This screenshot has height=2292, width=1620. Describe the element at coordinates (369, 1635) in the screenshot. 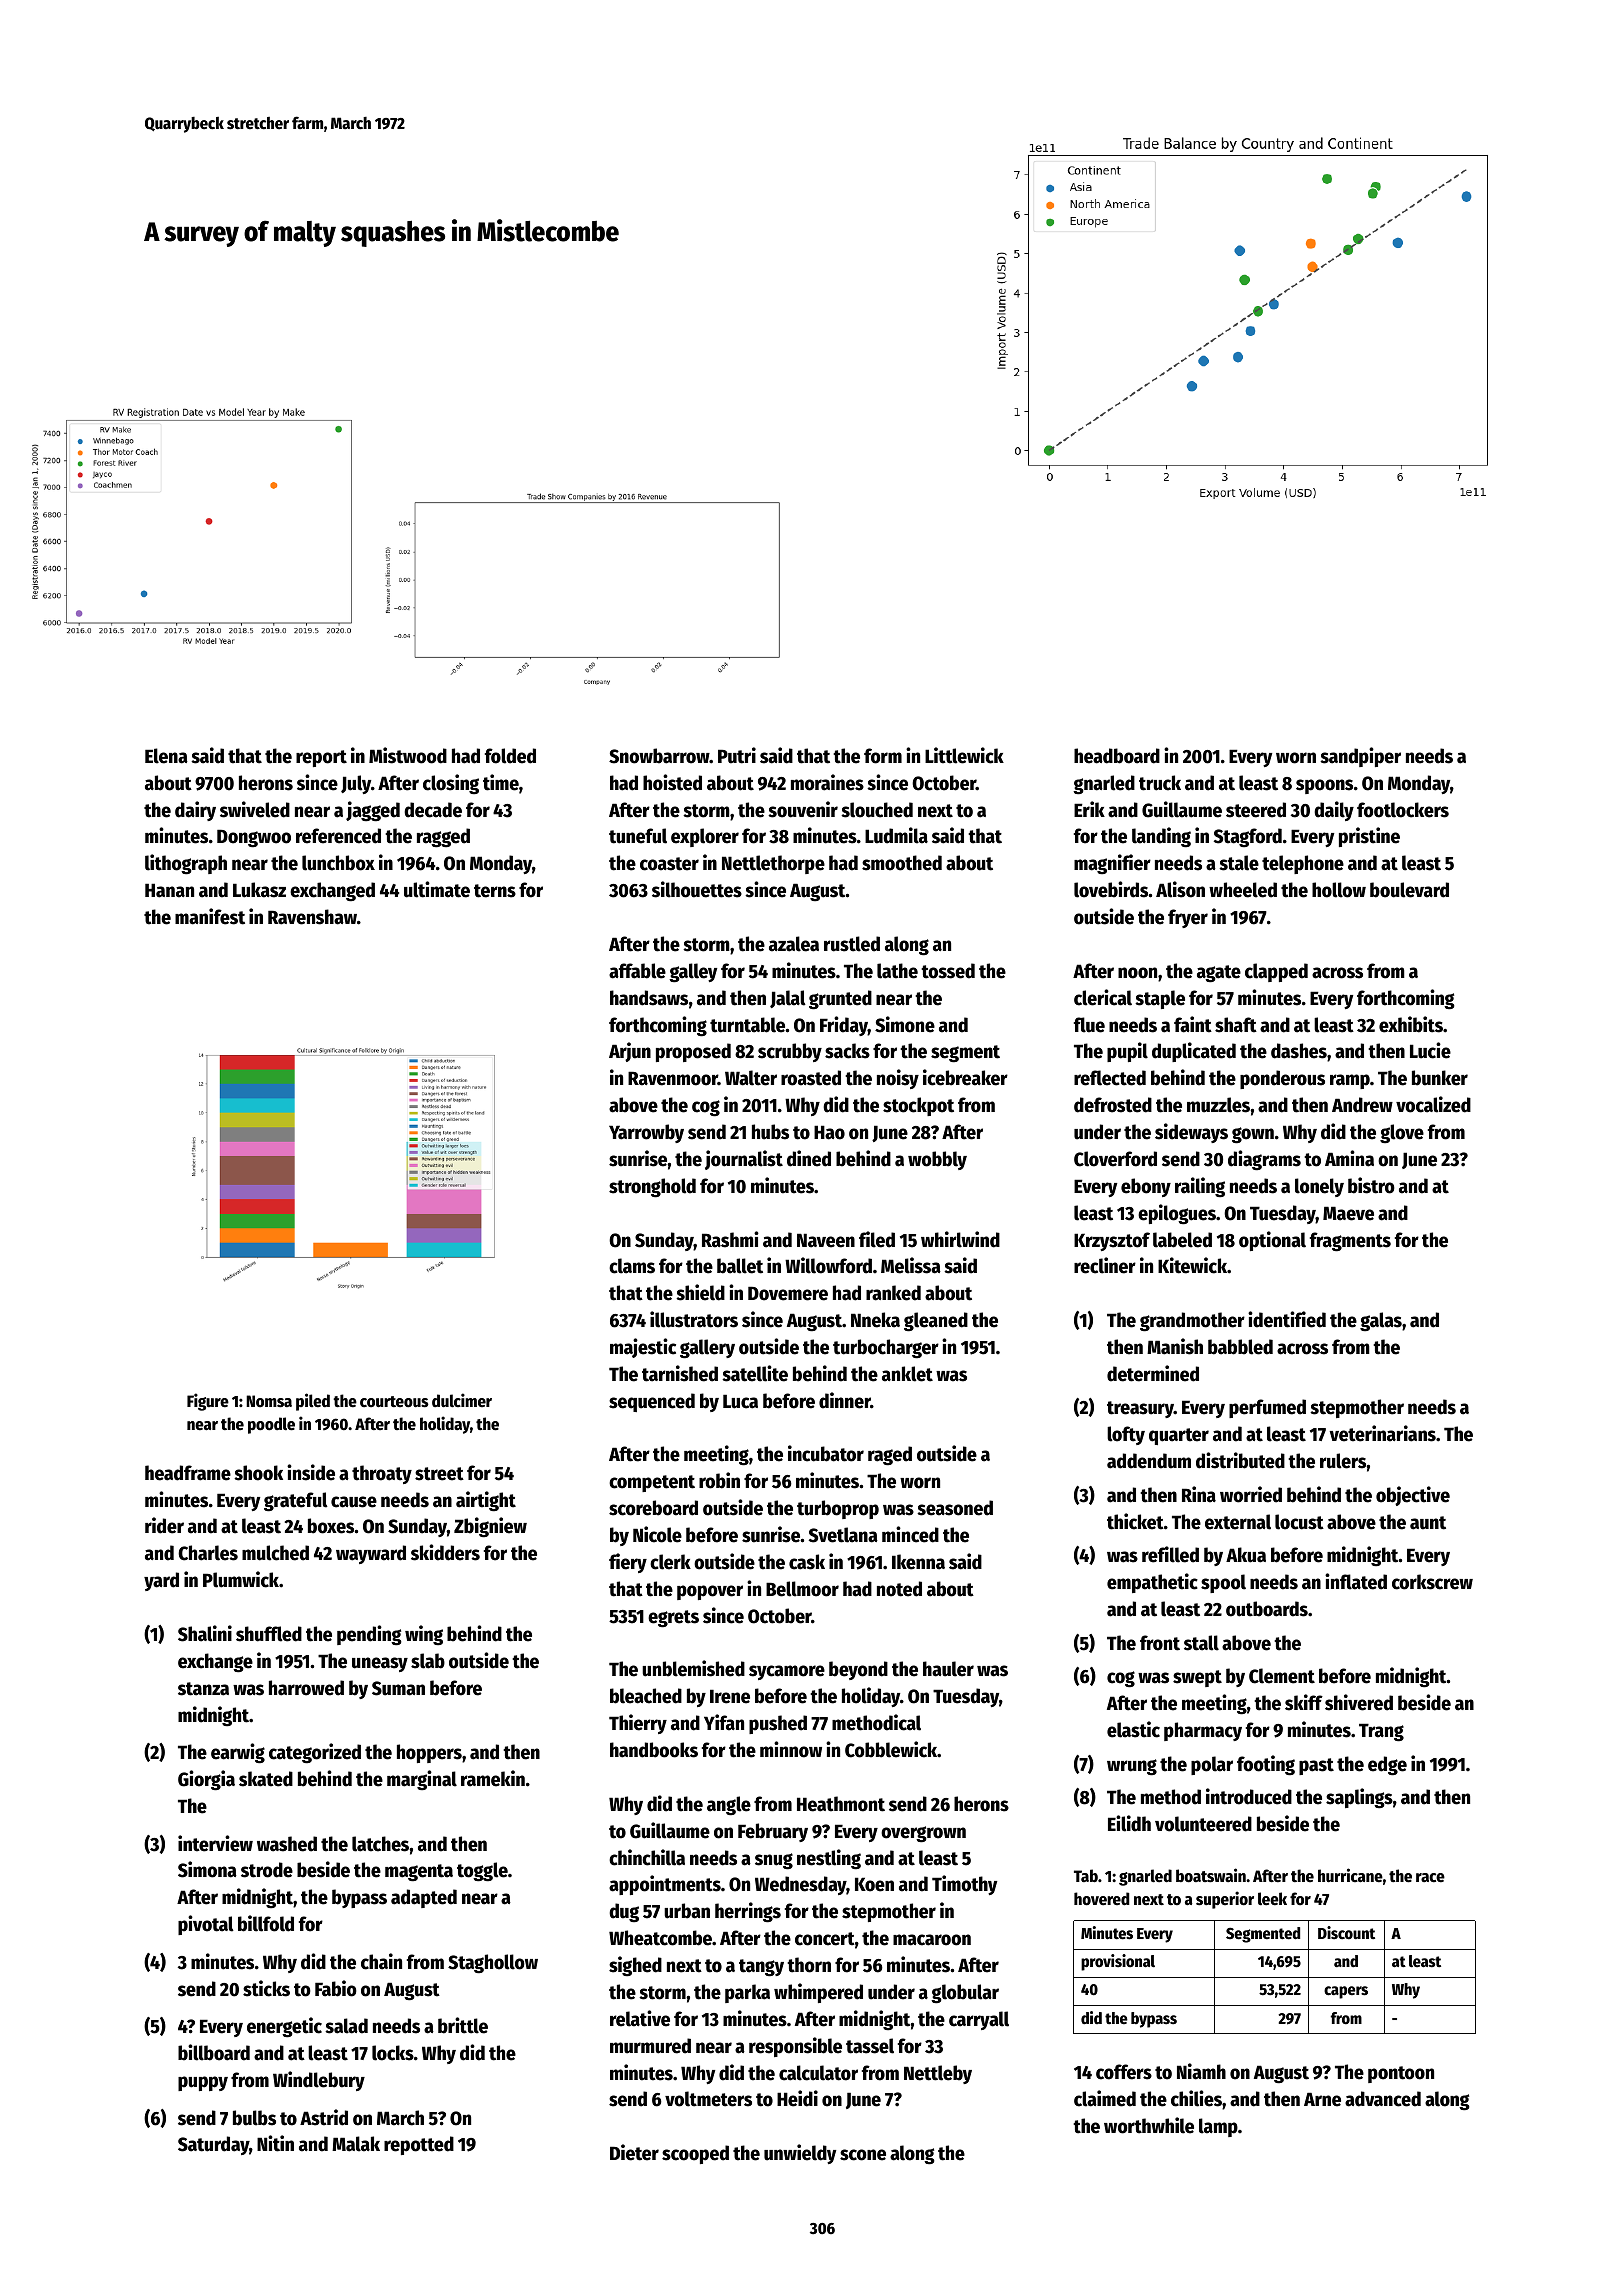

I see `pending` at that location.
